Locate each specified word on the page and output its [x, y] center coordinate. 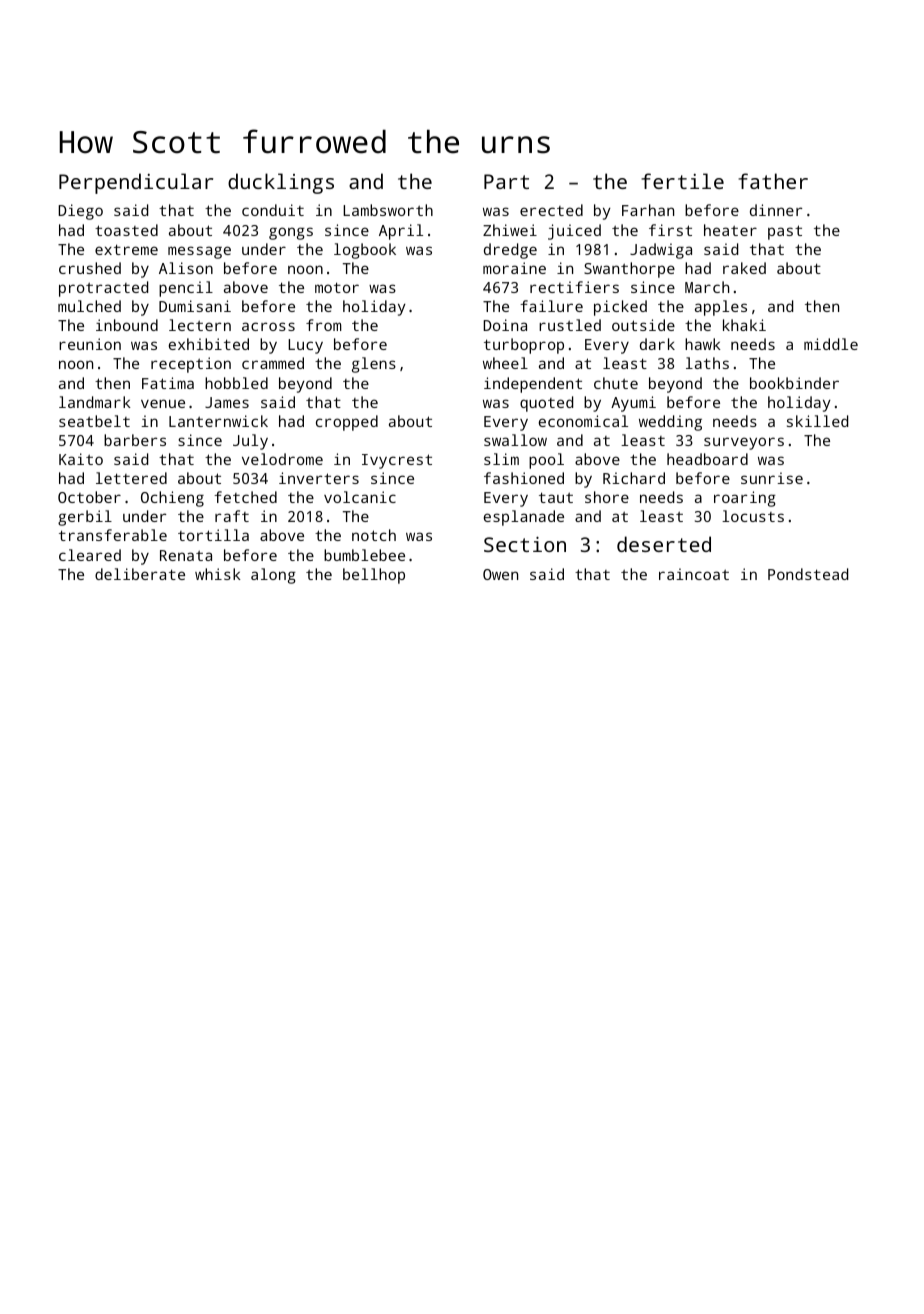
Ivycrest [397, 461]
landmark [95, 402]
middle [831, 344]
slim [501, 459]
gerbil [85, 518]
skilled [817, 421]
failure [551, 306]
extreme [126, 249]
